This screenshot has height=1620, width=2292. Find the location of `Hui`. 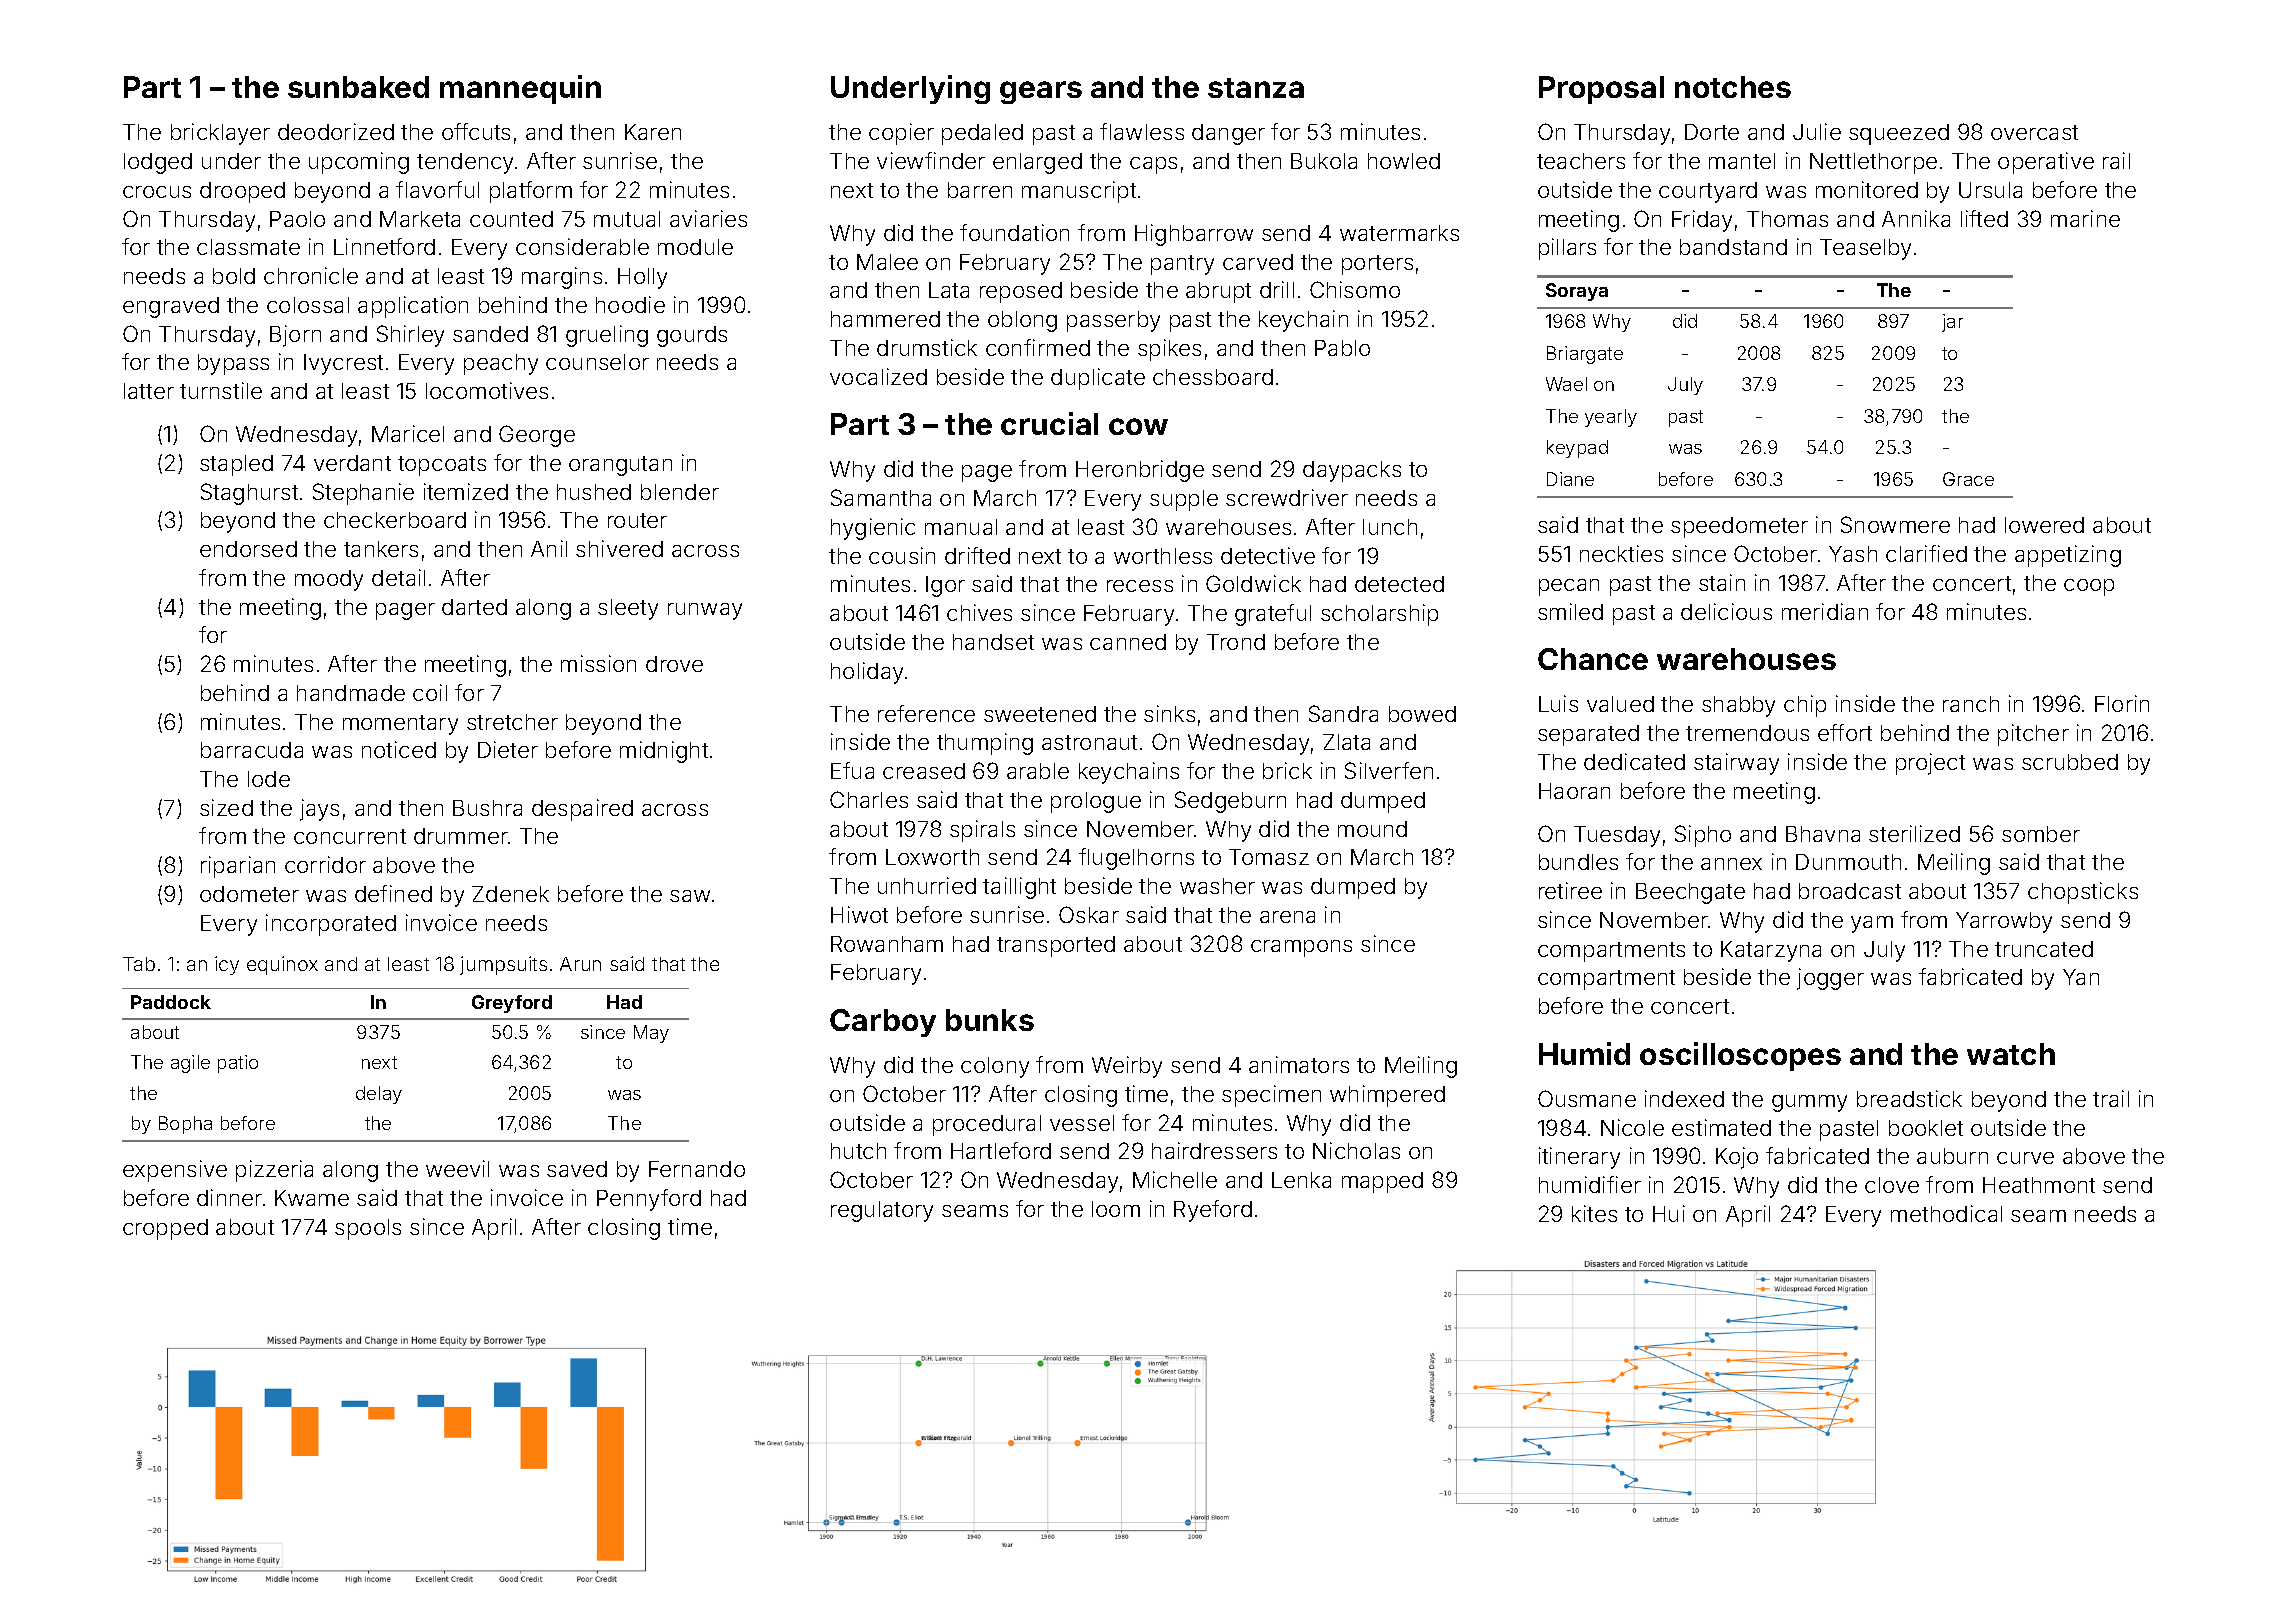

Hui is located at coordinates (1669, 1213).
